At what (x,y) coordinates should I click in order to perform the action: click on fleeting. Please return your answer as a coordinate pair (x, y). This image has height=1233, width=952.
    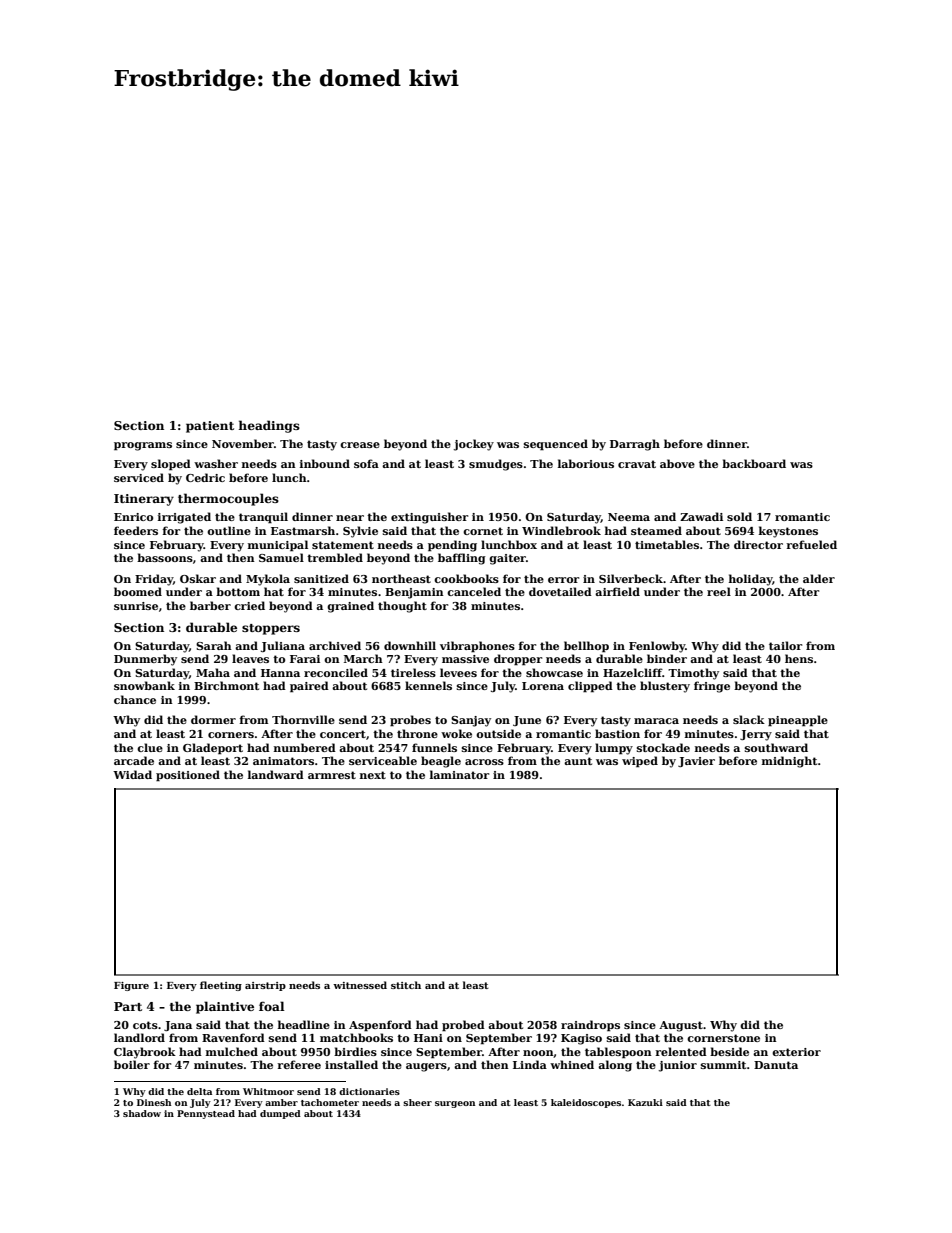
    Looking at the image, I should click on (221, 986).
